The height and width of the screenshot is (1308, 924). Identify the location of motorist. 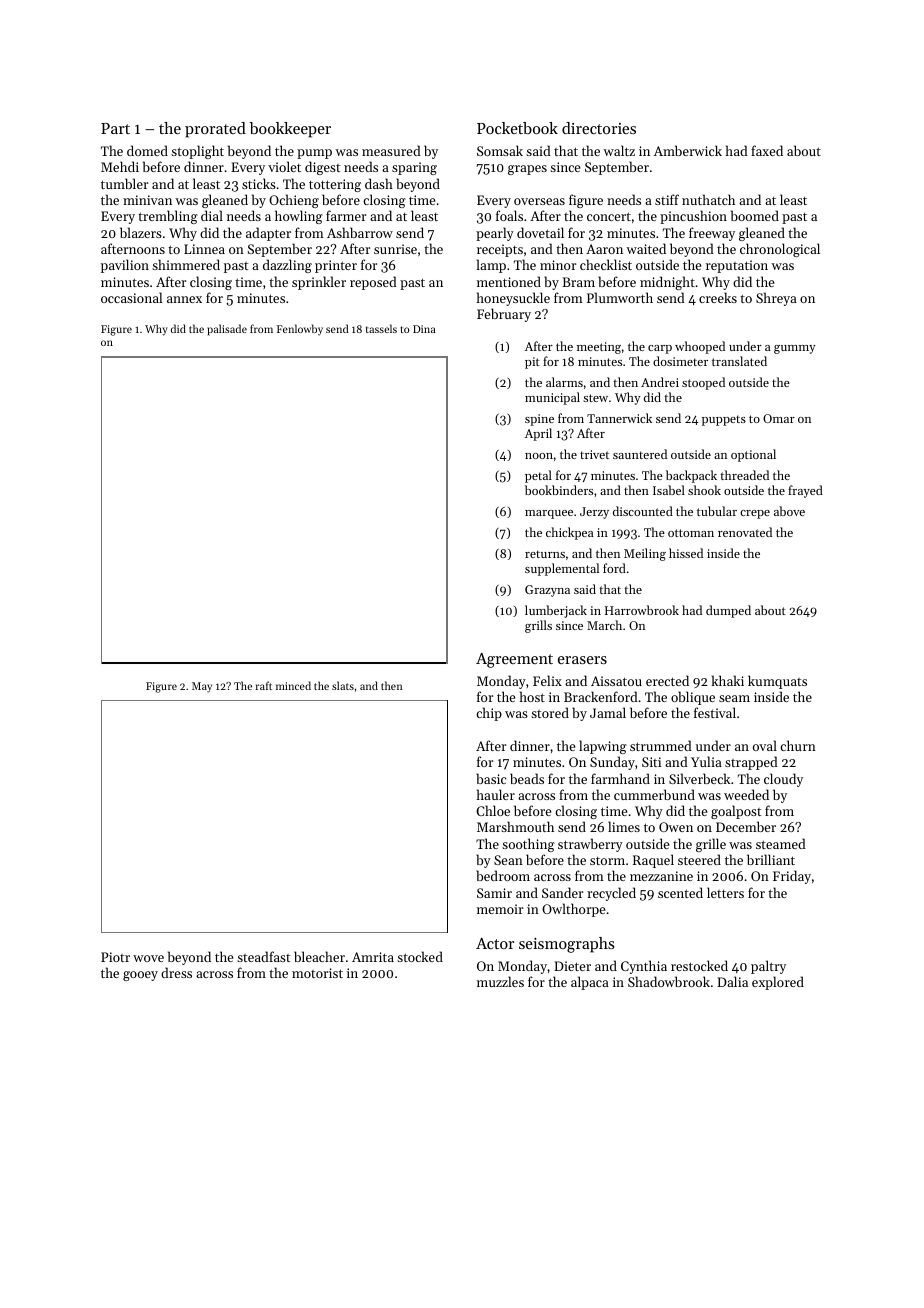
(317, 973).
